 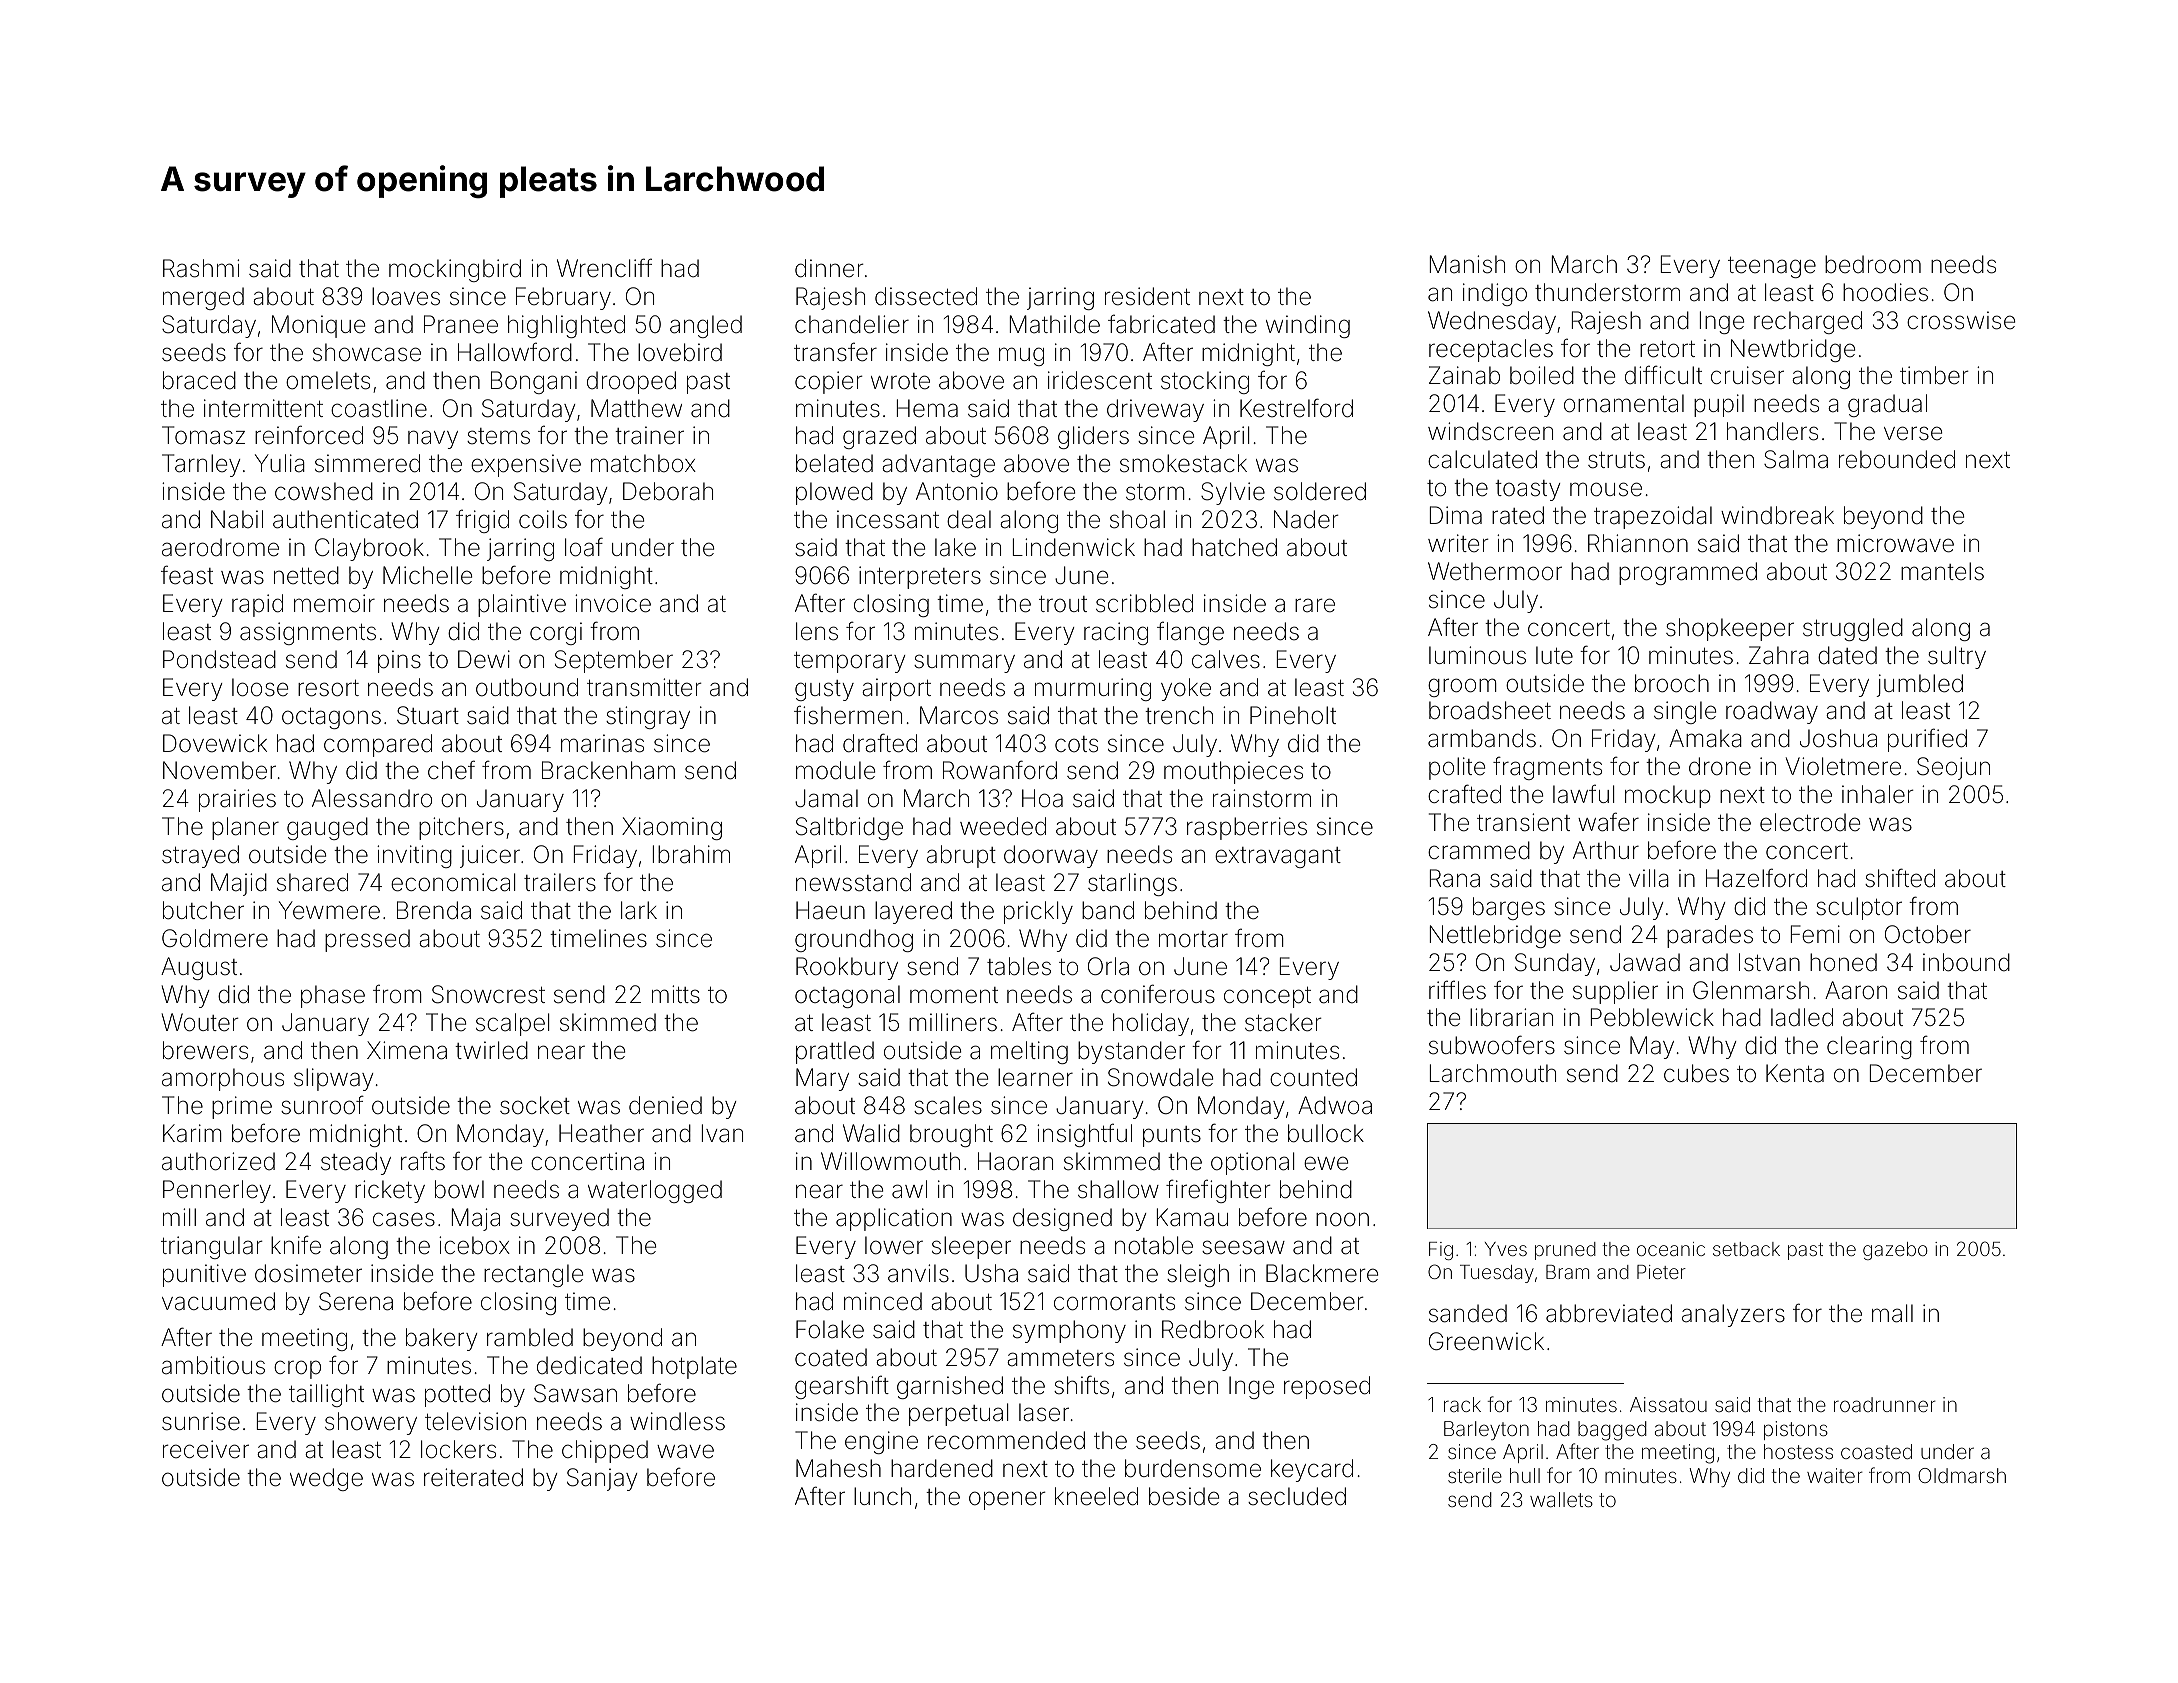 What do you see at coordinates (318, 326) in the page?
I see `Monique` at bounding box center [318, 326].
